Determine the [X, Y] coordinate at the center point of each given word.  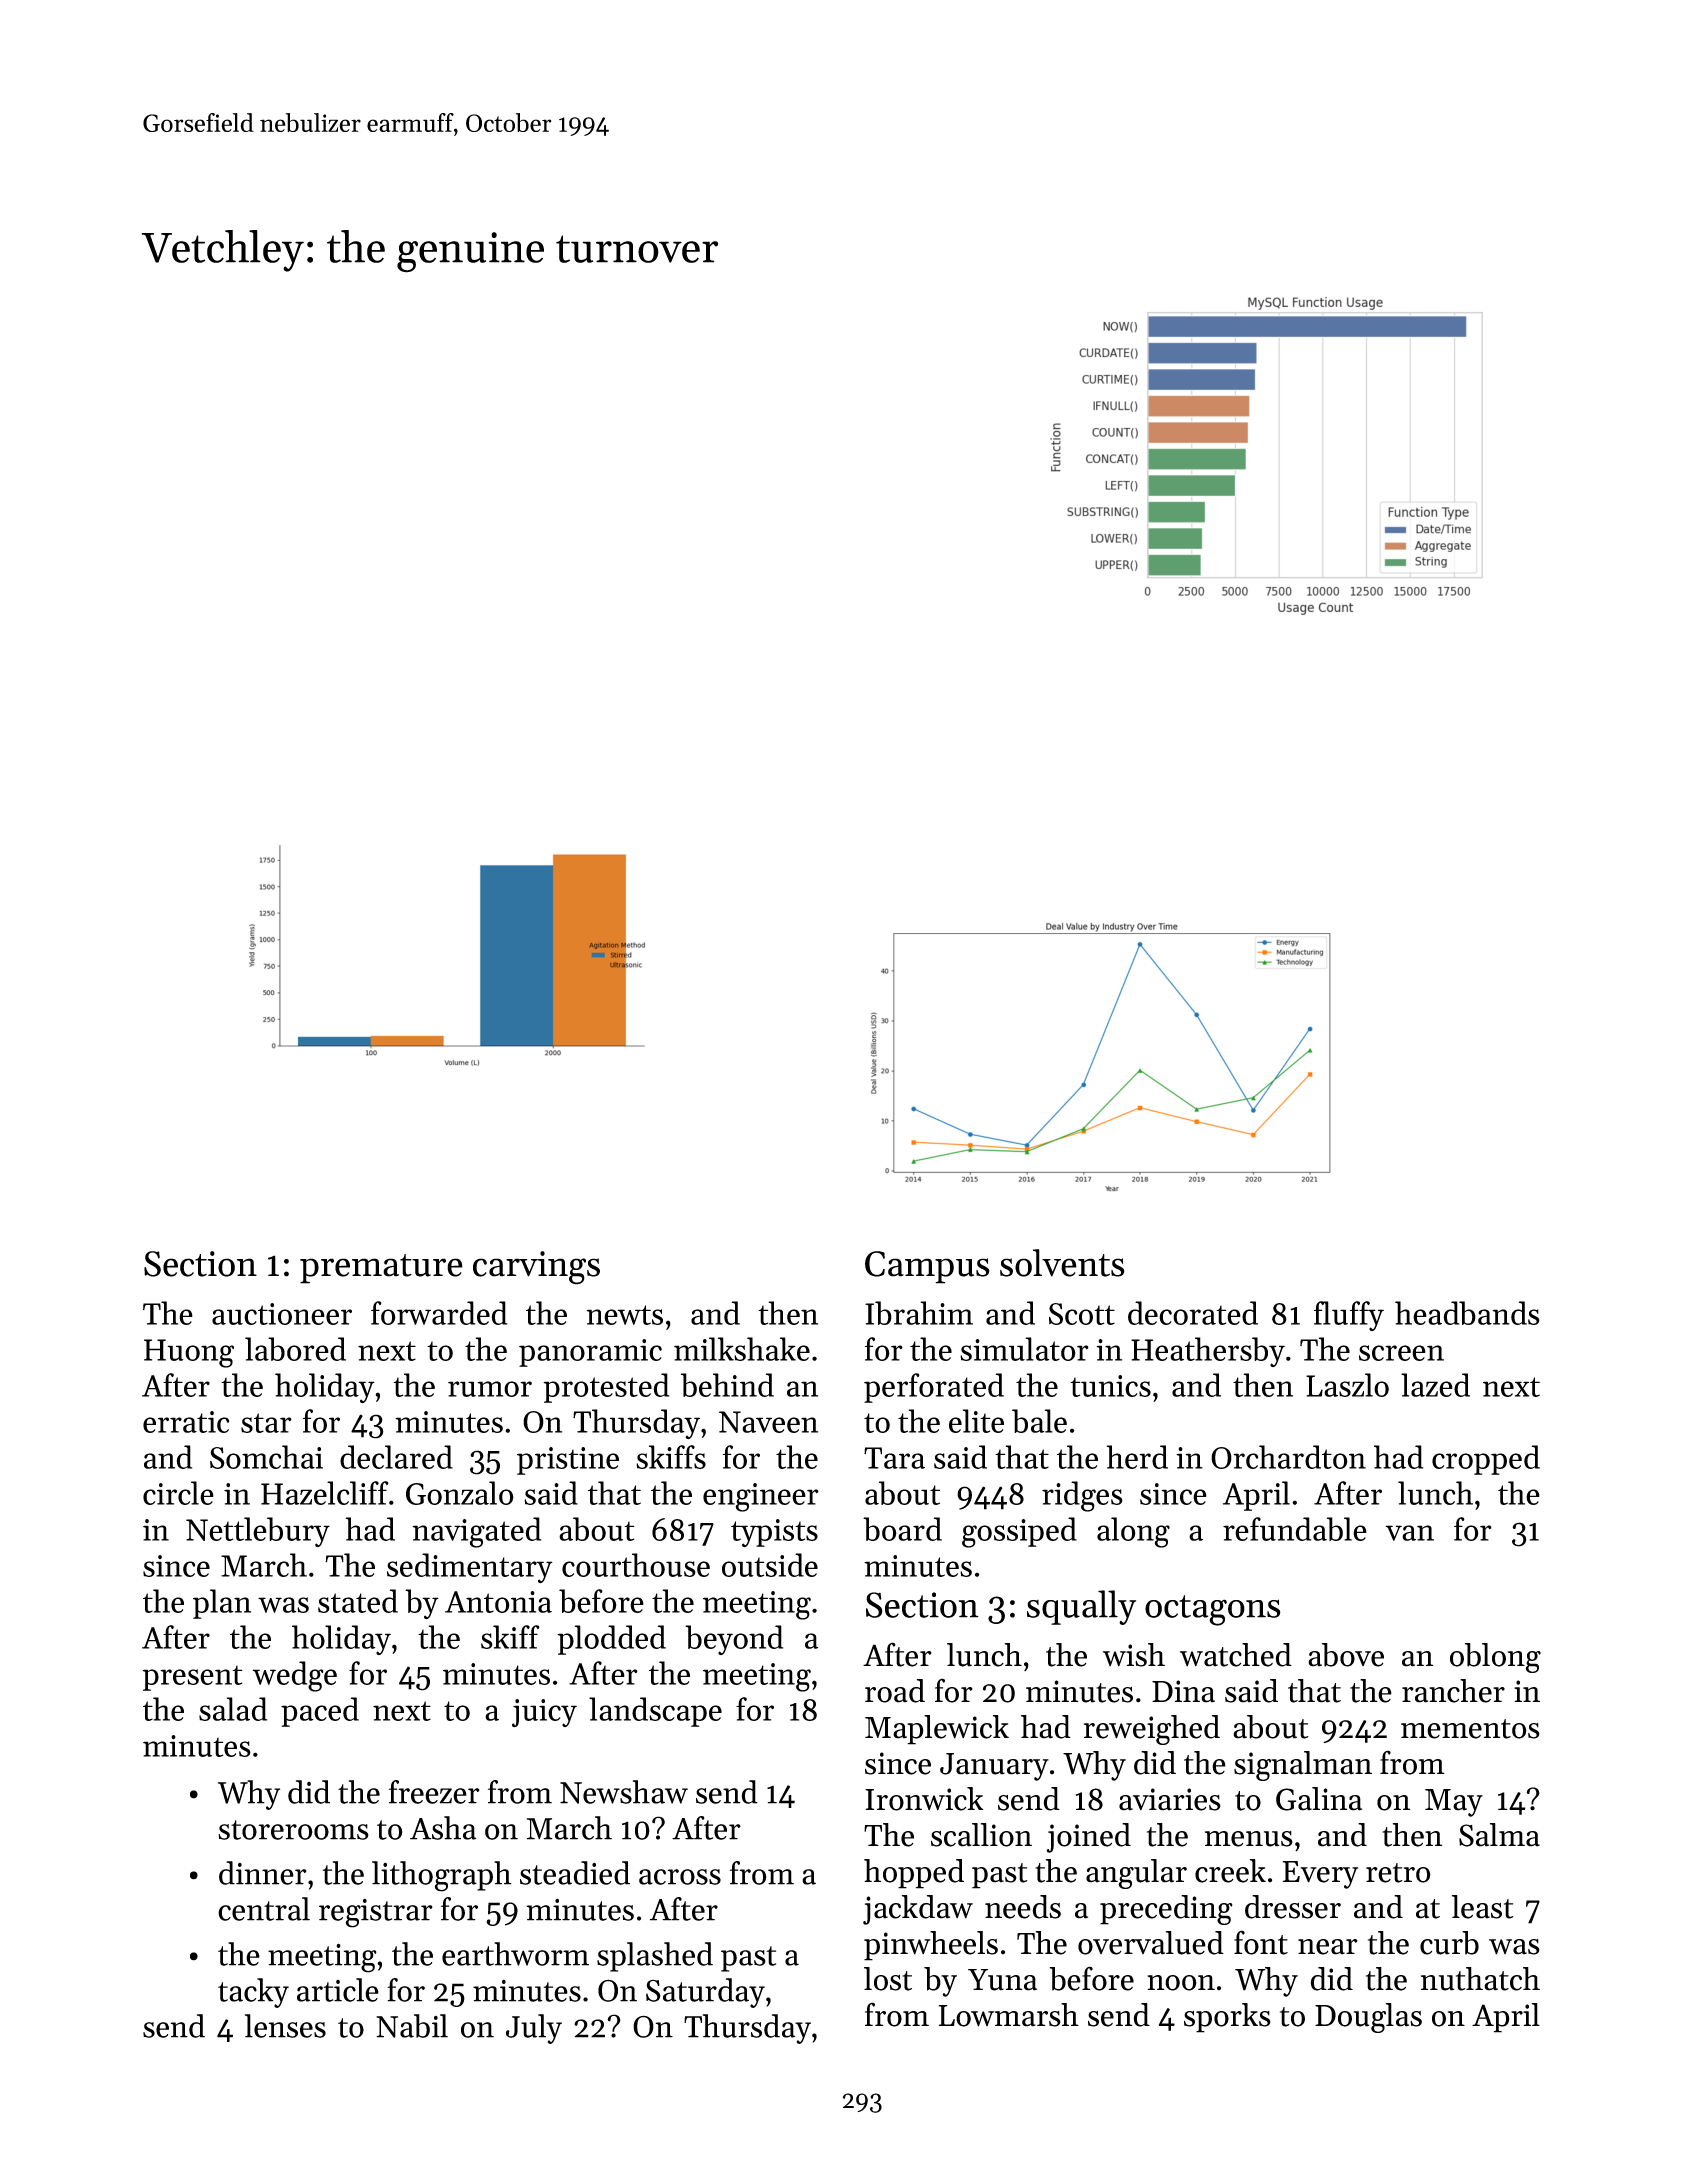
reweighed [1152, 1730]
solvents [1062, 1263]
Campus [927, 1267]
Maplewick [937, 1730]
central [264, 1909]
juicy [544, 1713]
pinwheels [931, 1946]
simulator [1024, 1349]
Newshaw [624, 1792]
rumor [490, 1389]
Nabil [412, 2026]
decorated [1193, 1313]
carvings [536, 1268]
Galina [1319, 1799]
